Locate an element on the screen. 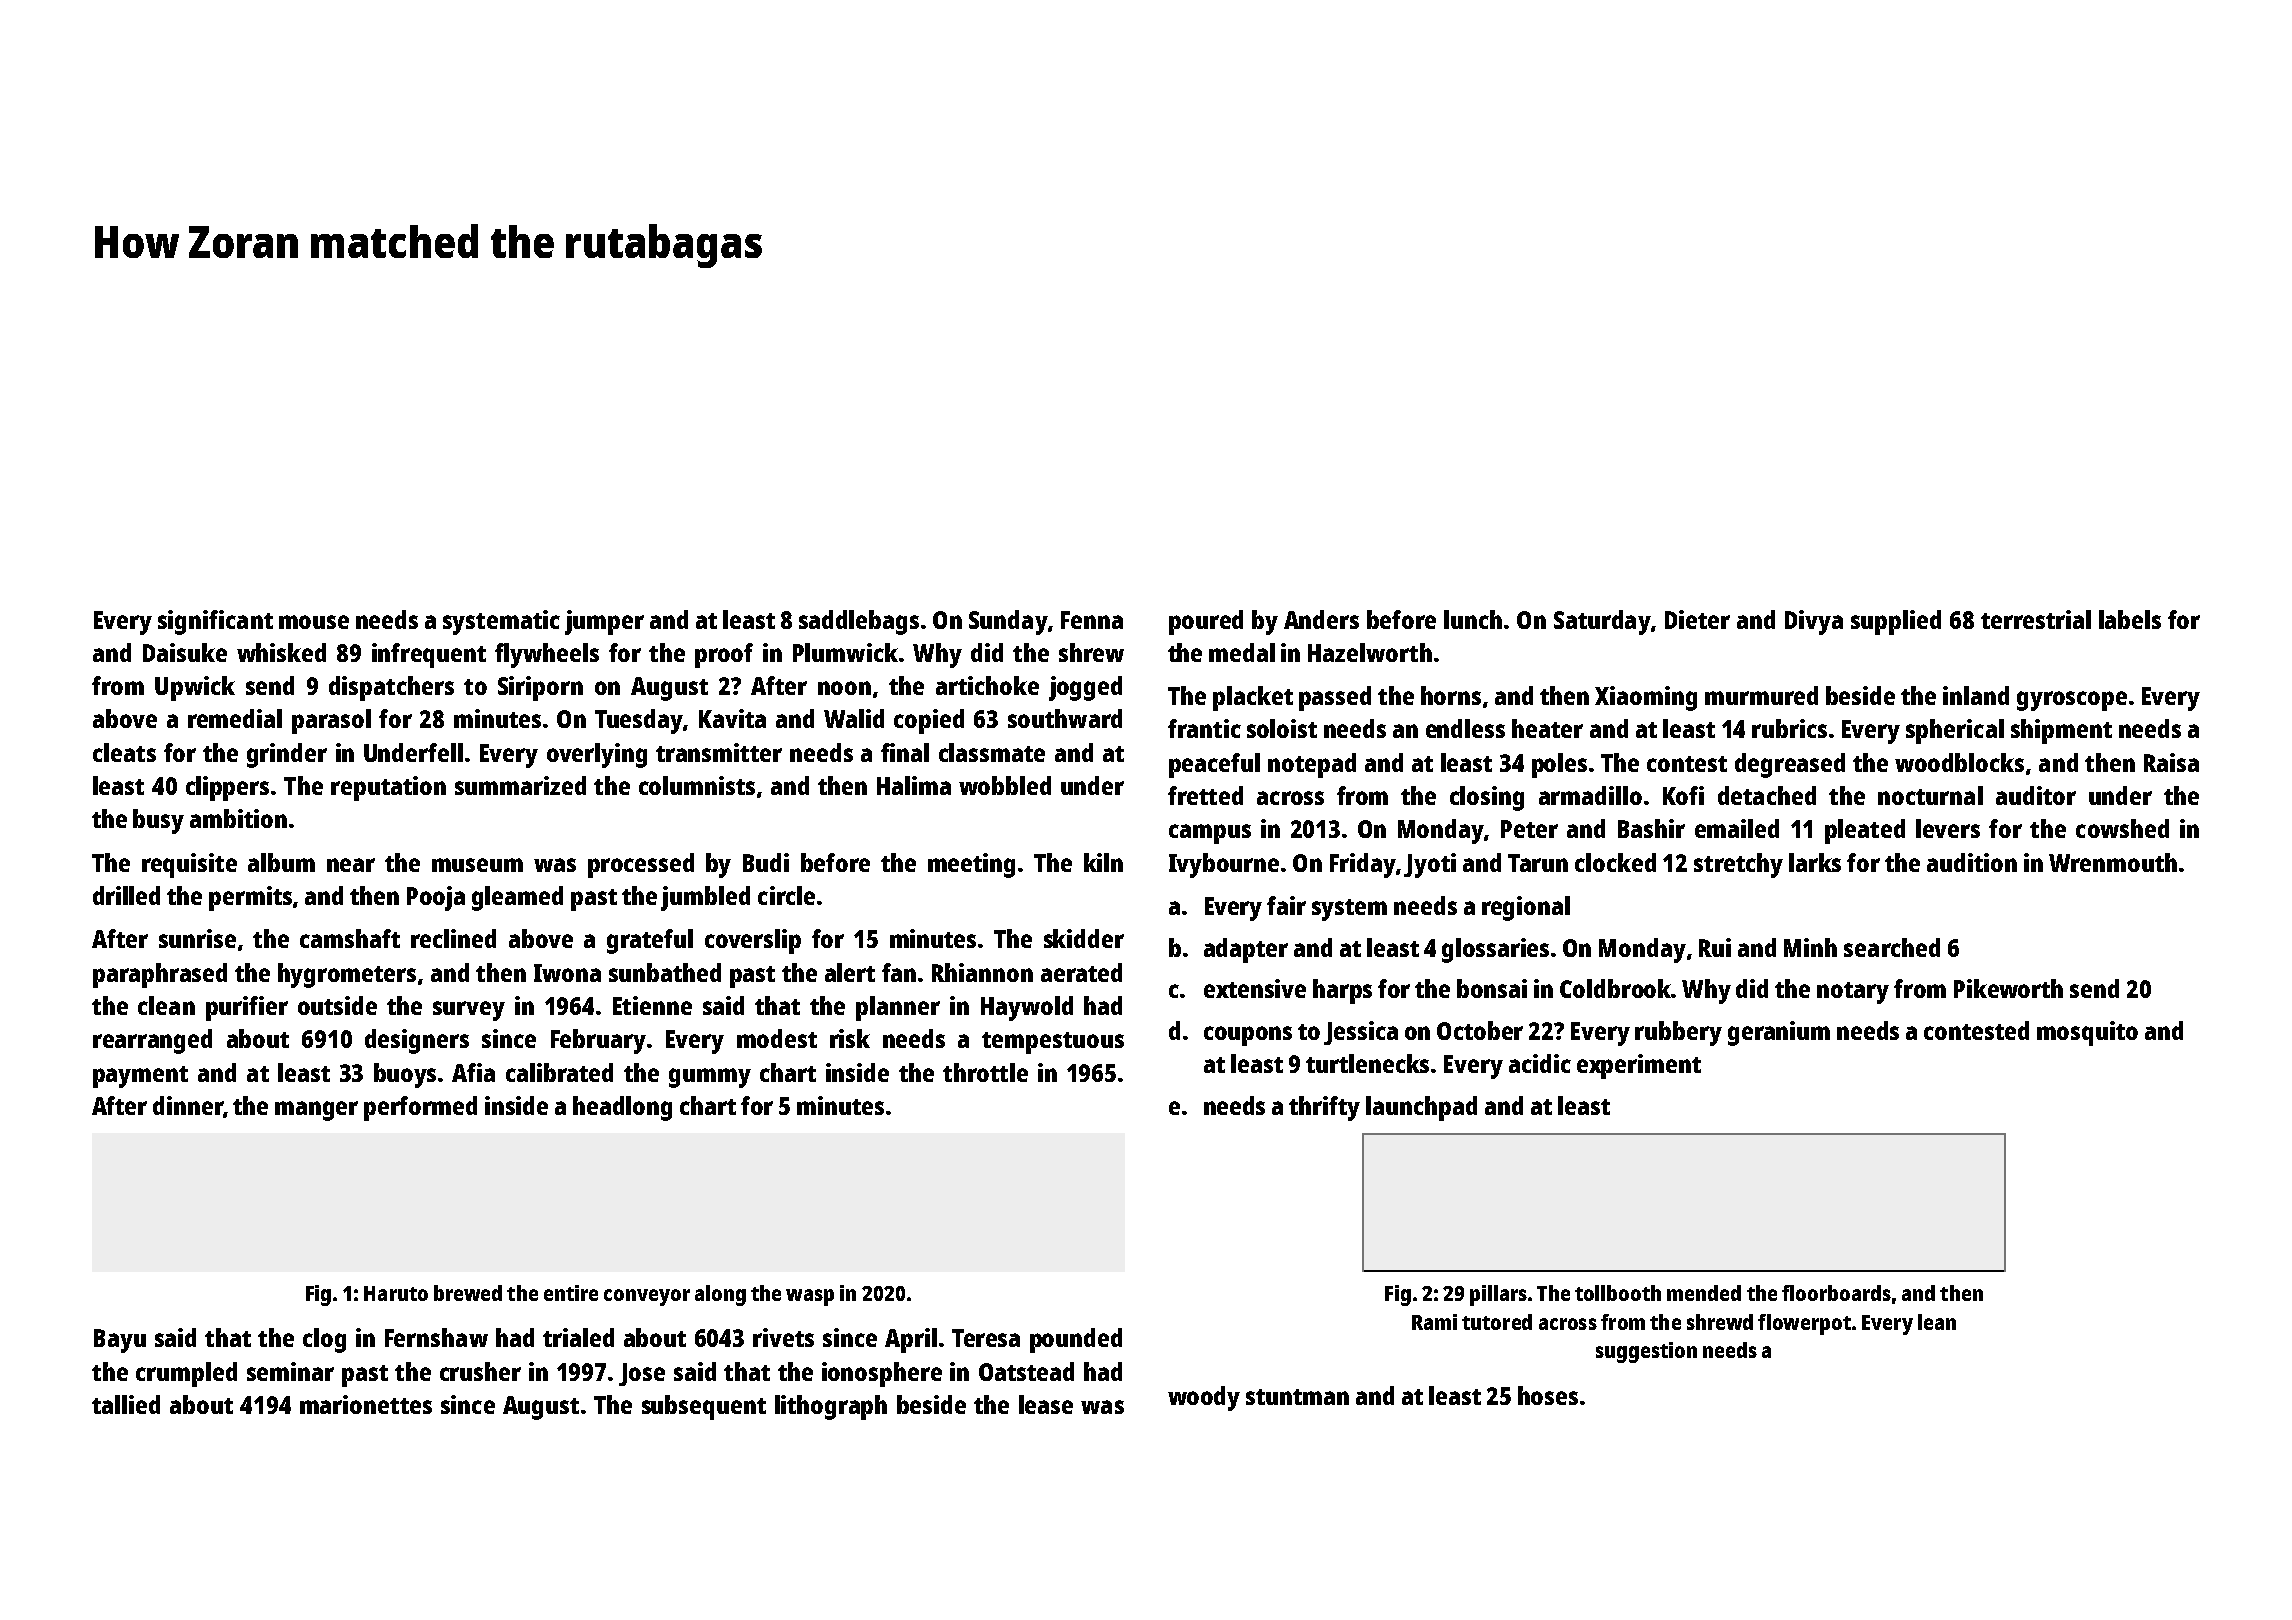 The image size is (2292, 1620). Siriporn is located at coordinates (540, 688).
